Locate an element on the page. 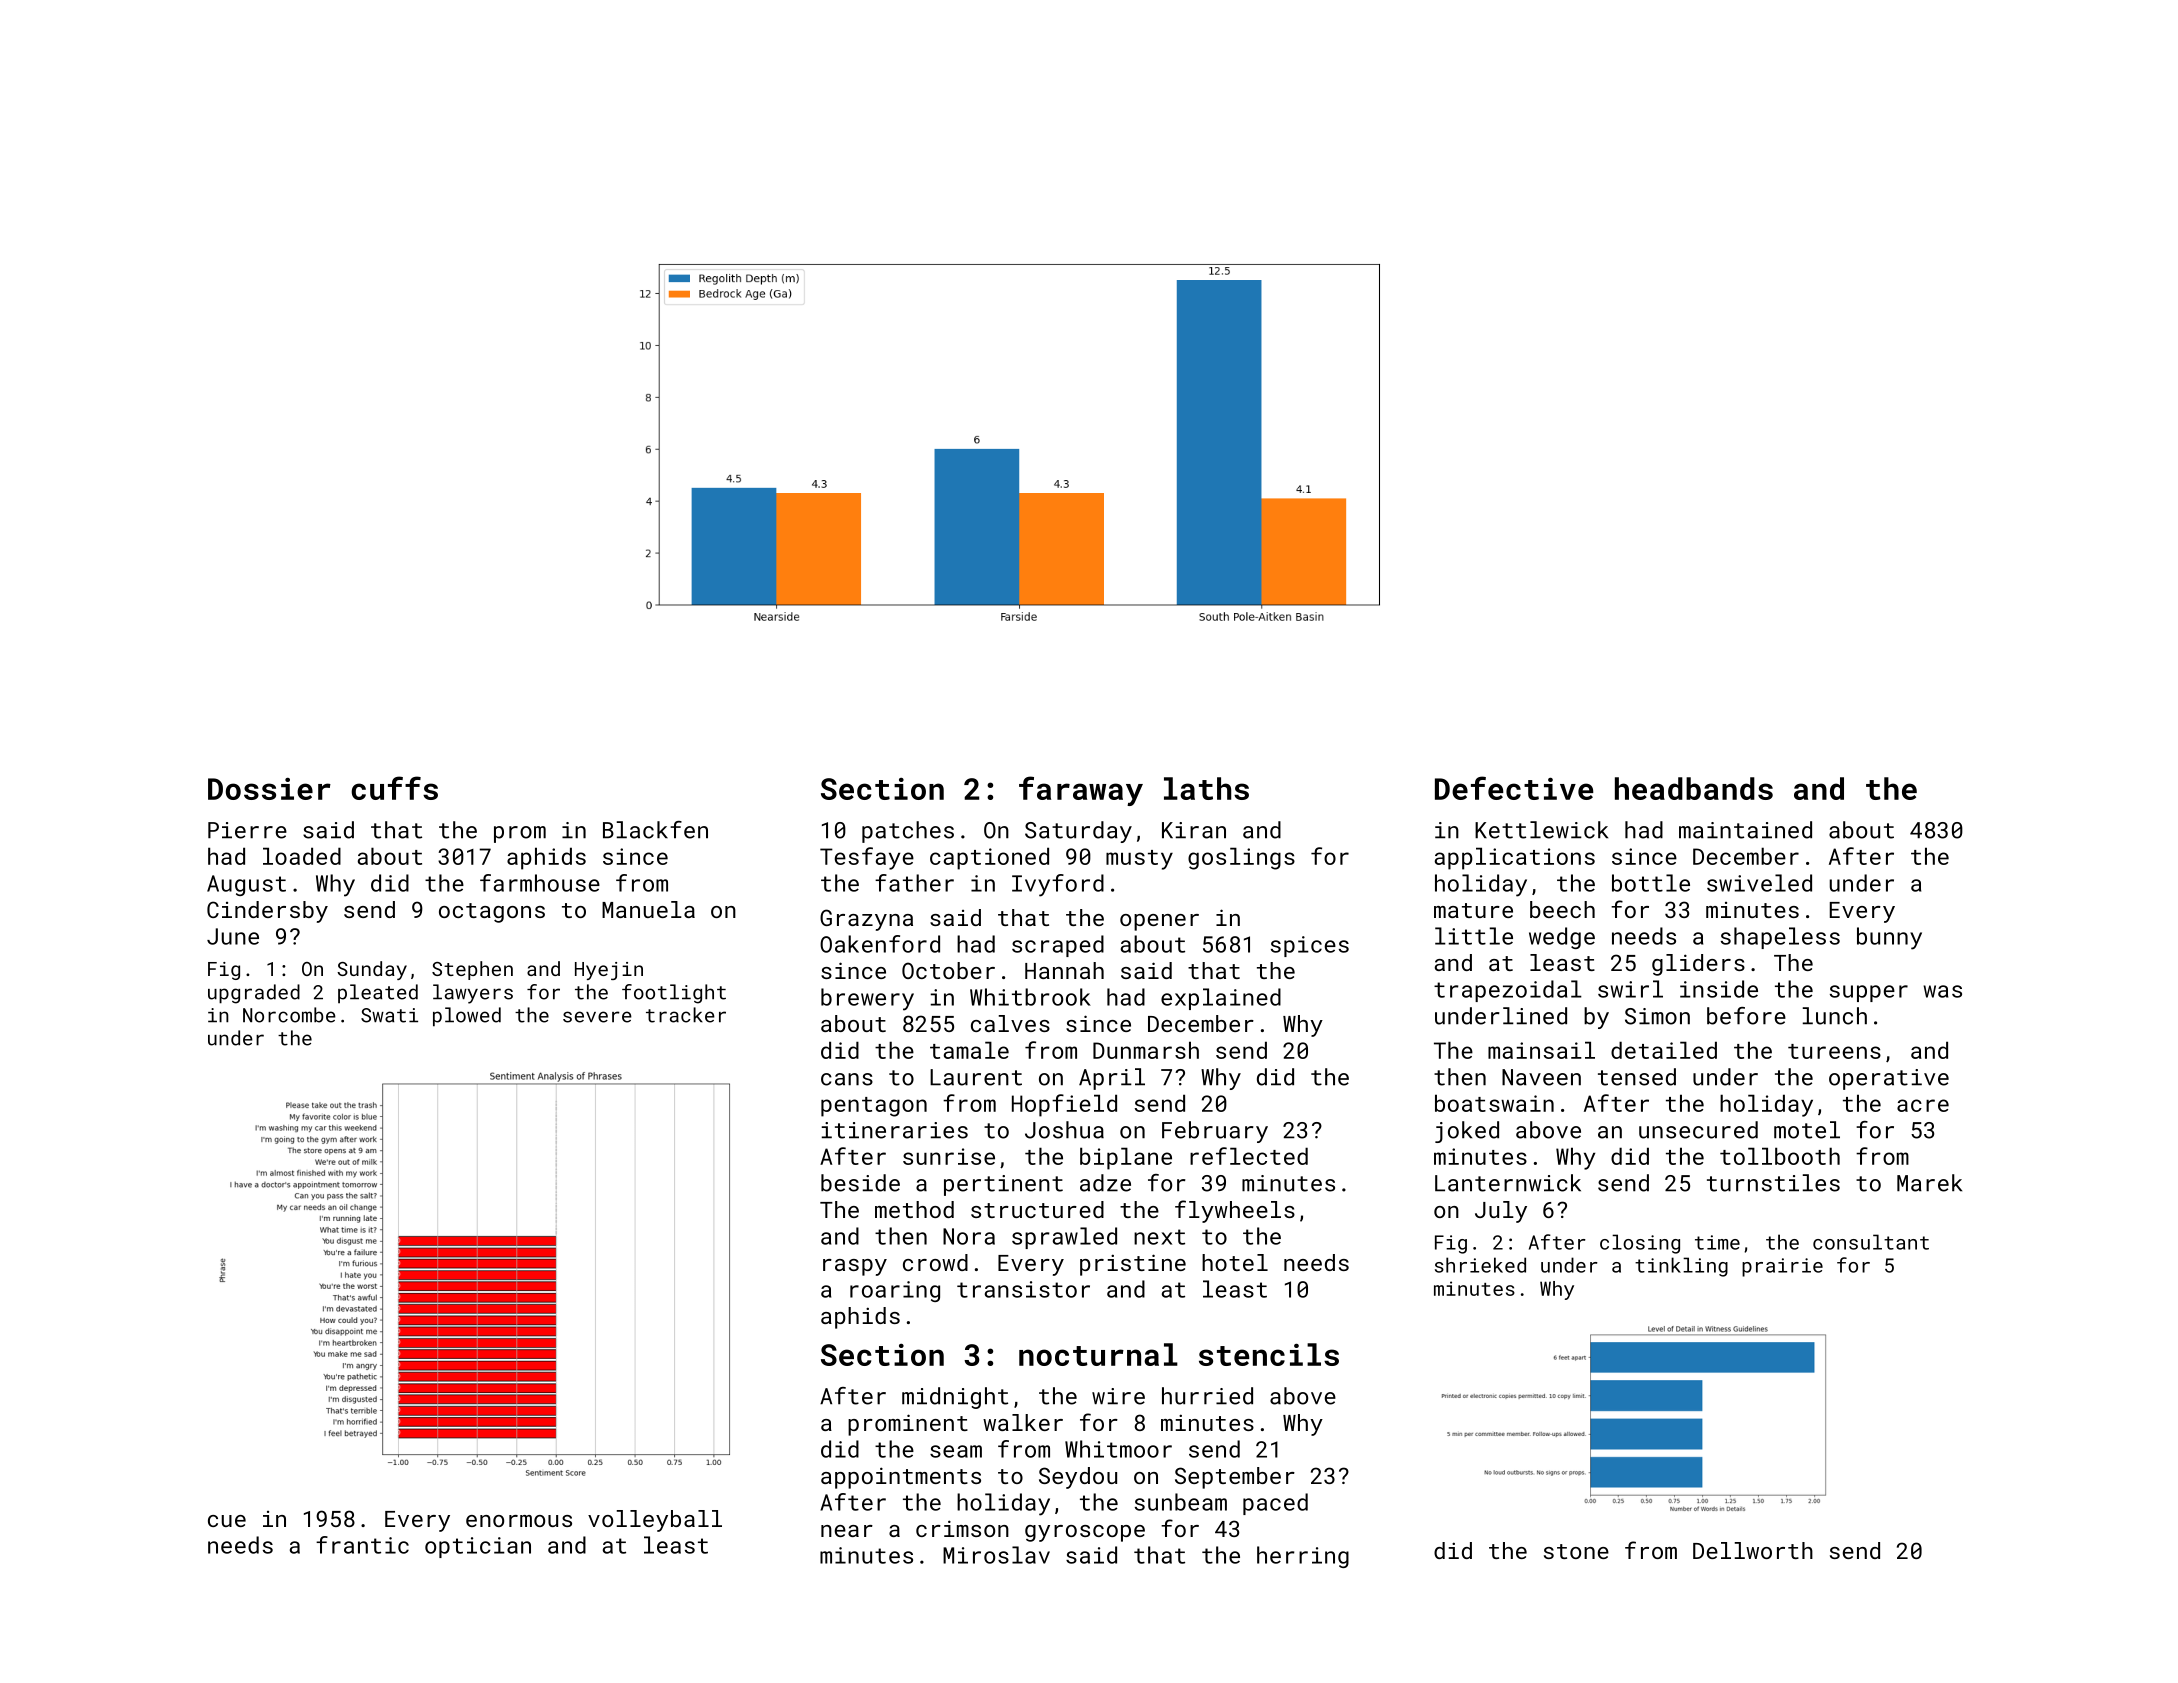 The height and width of the image is (1683, 2178). optician is located at coordinates (478, 1547).
